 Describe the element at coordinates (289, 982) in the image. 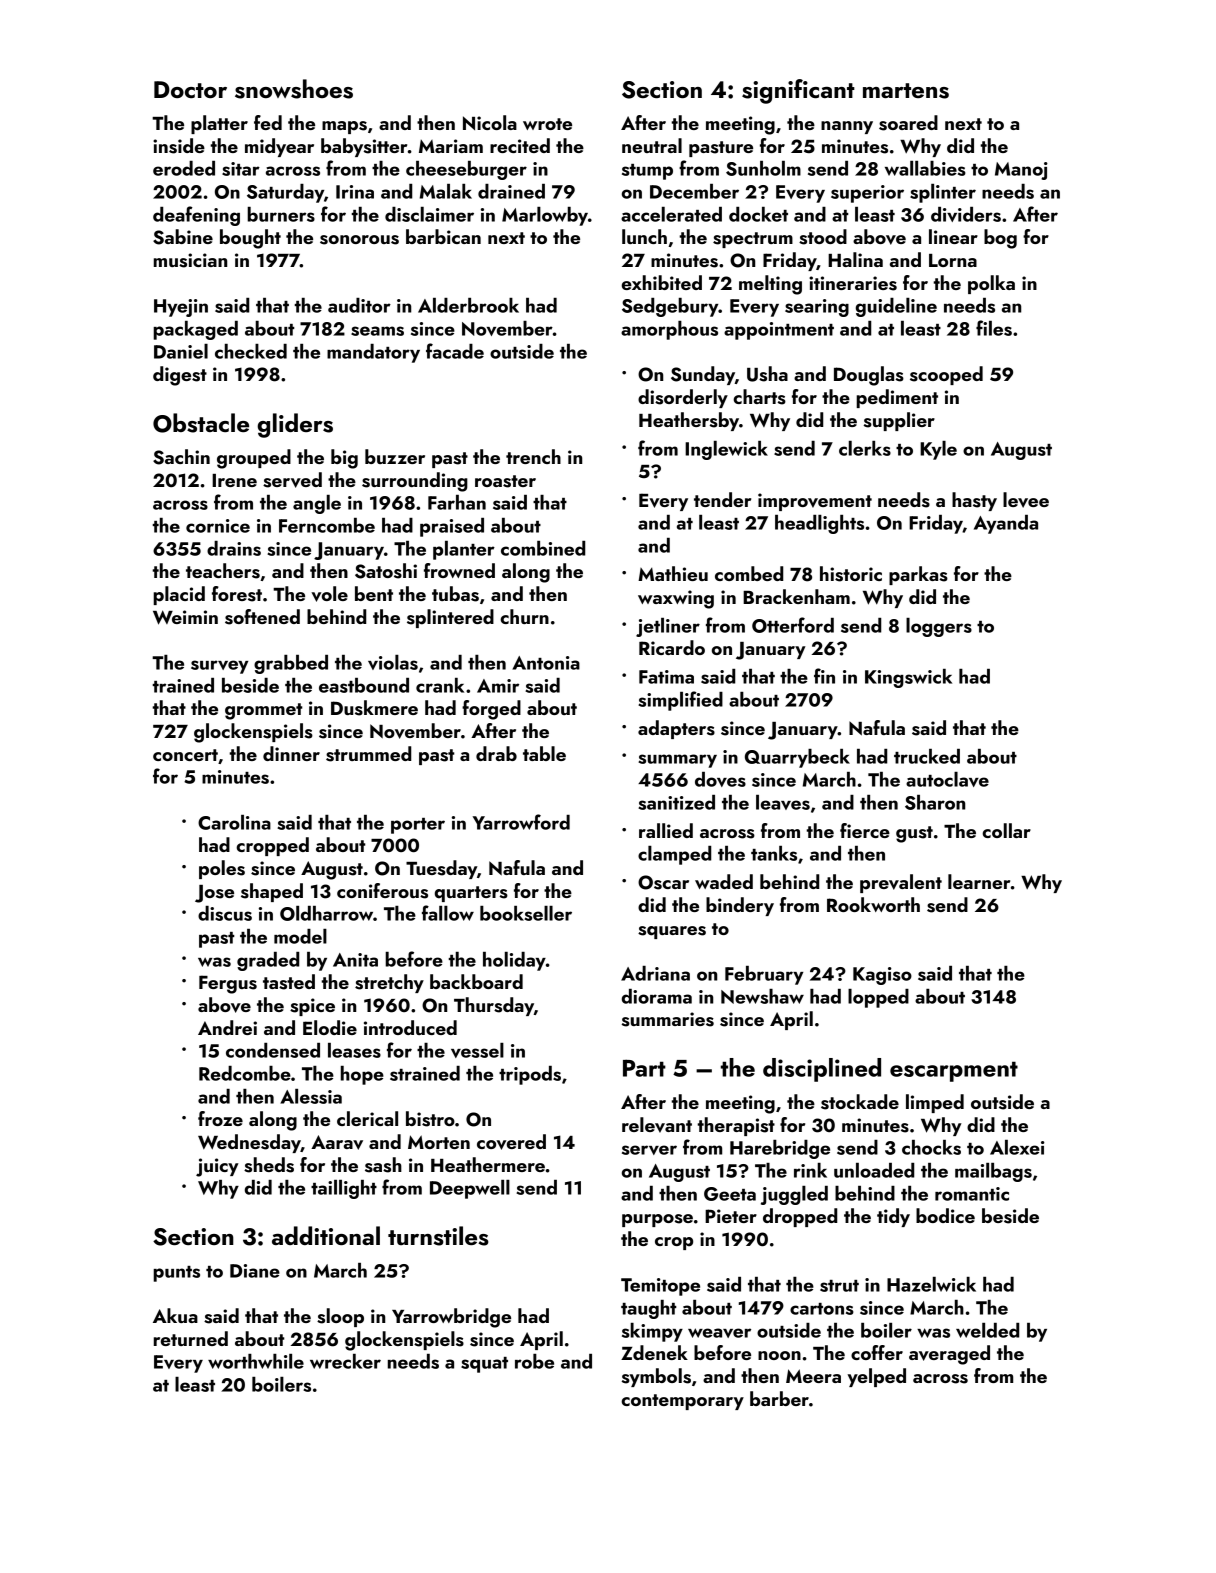

I see `tasted` at that location.
